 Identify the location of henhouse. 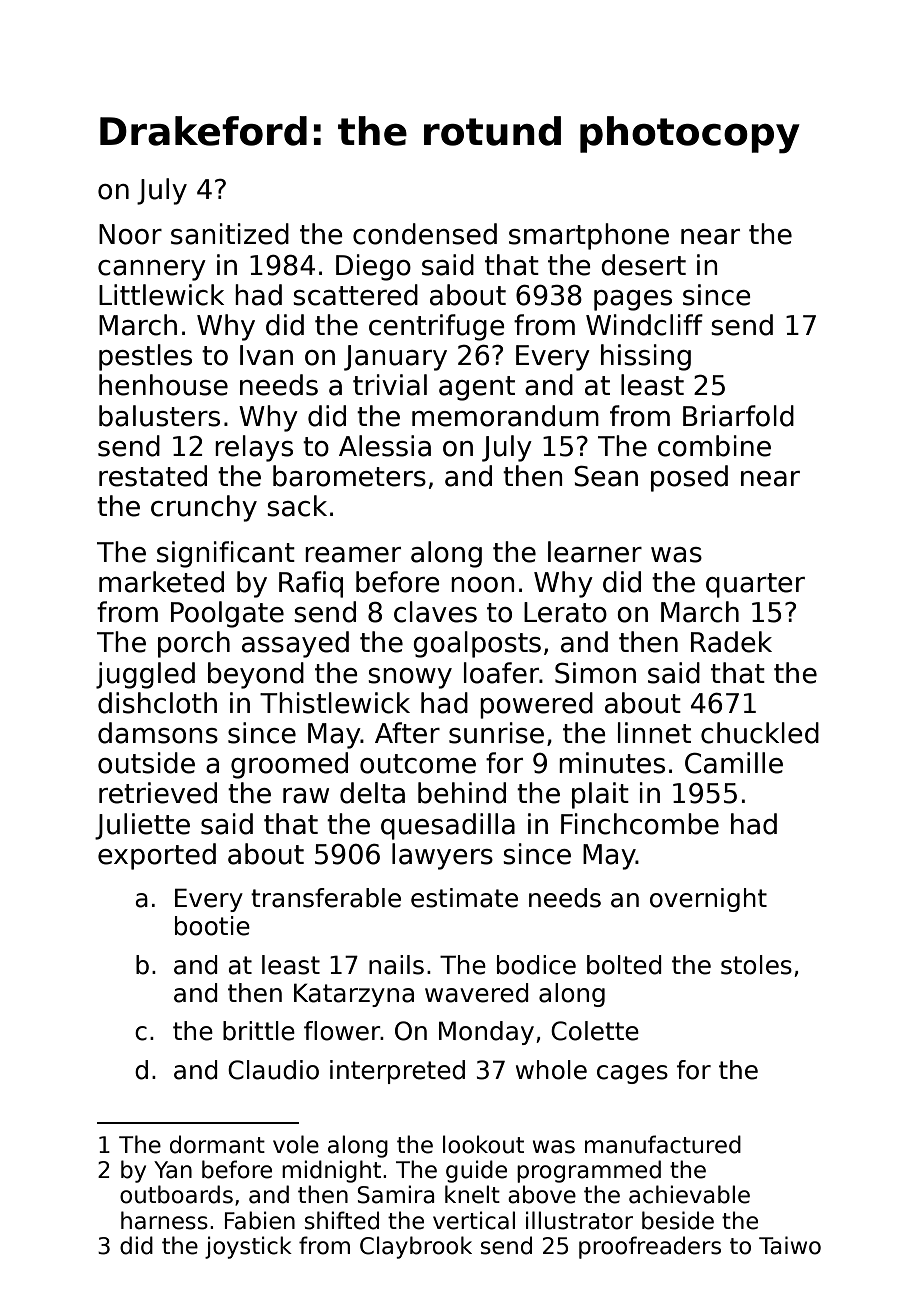
(163, 385).
